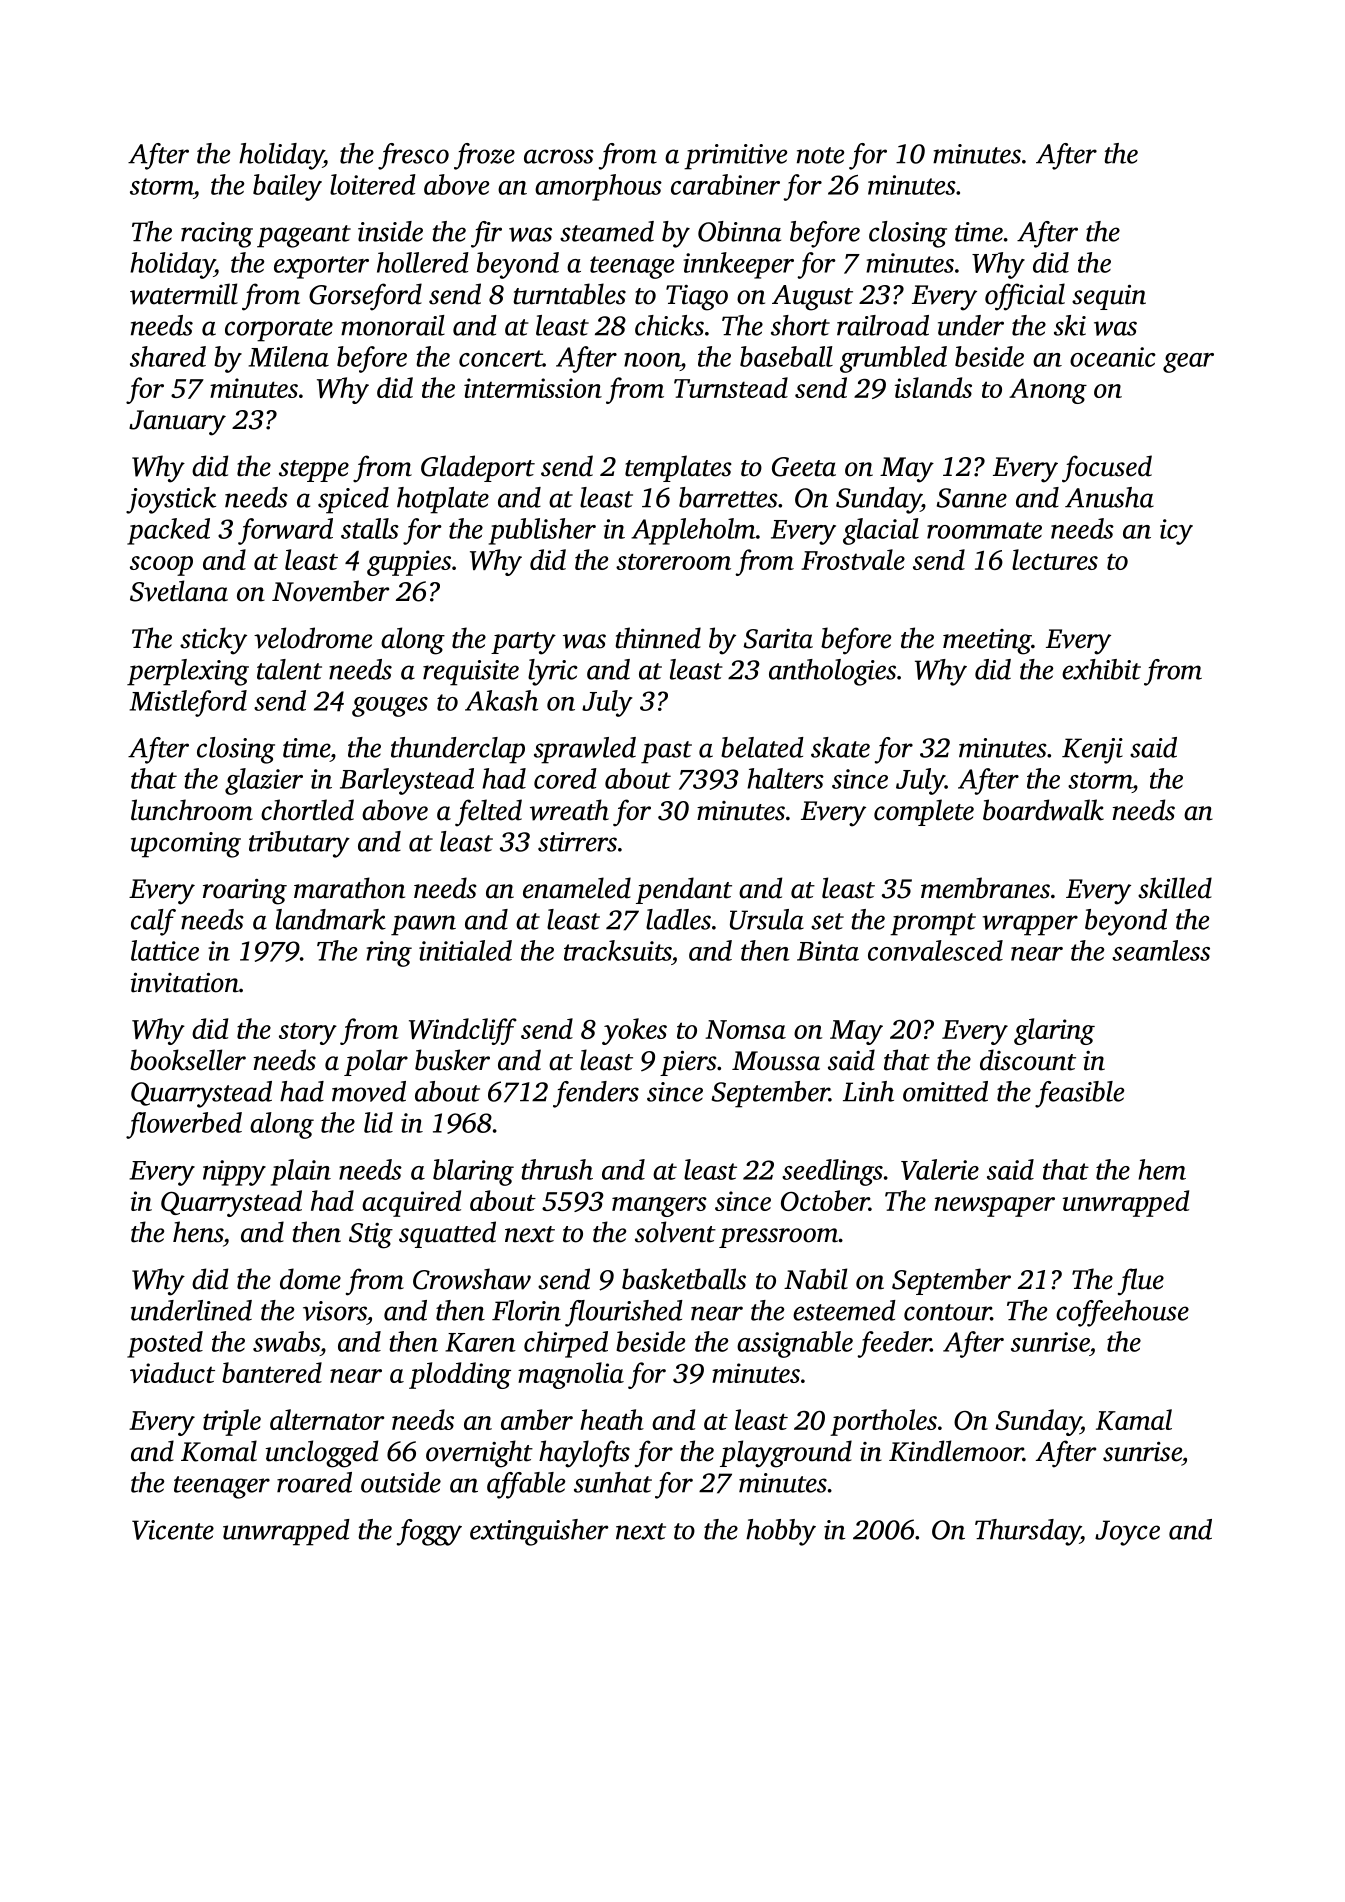  What do you see at coordinates (1048, 391) in the page?
I see `Anong` at bounding box center [1048, 391].
